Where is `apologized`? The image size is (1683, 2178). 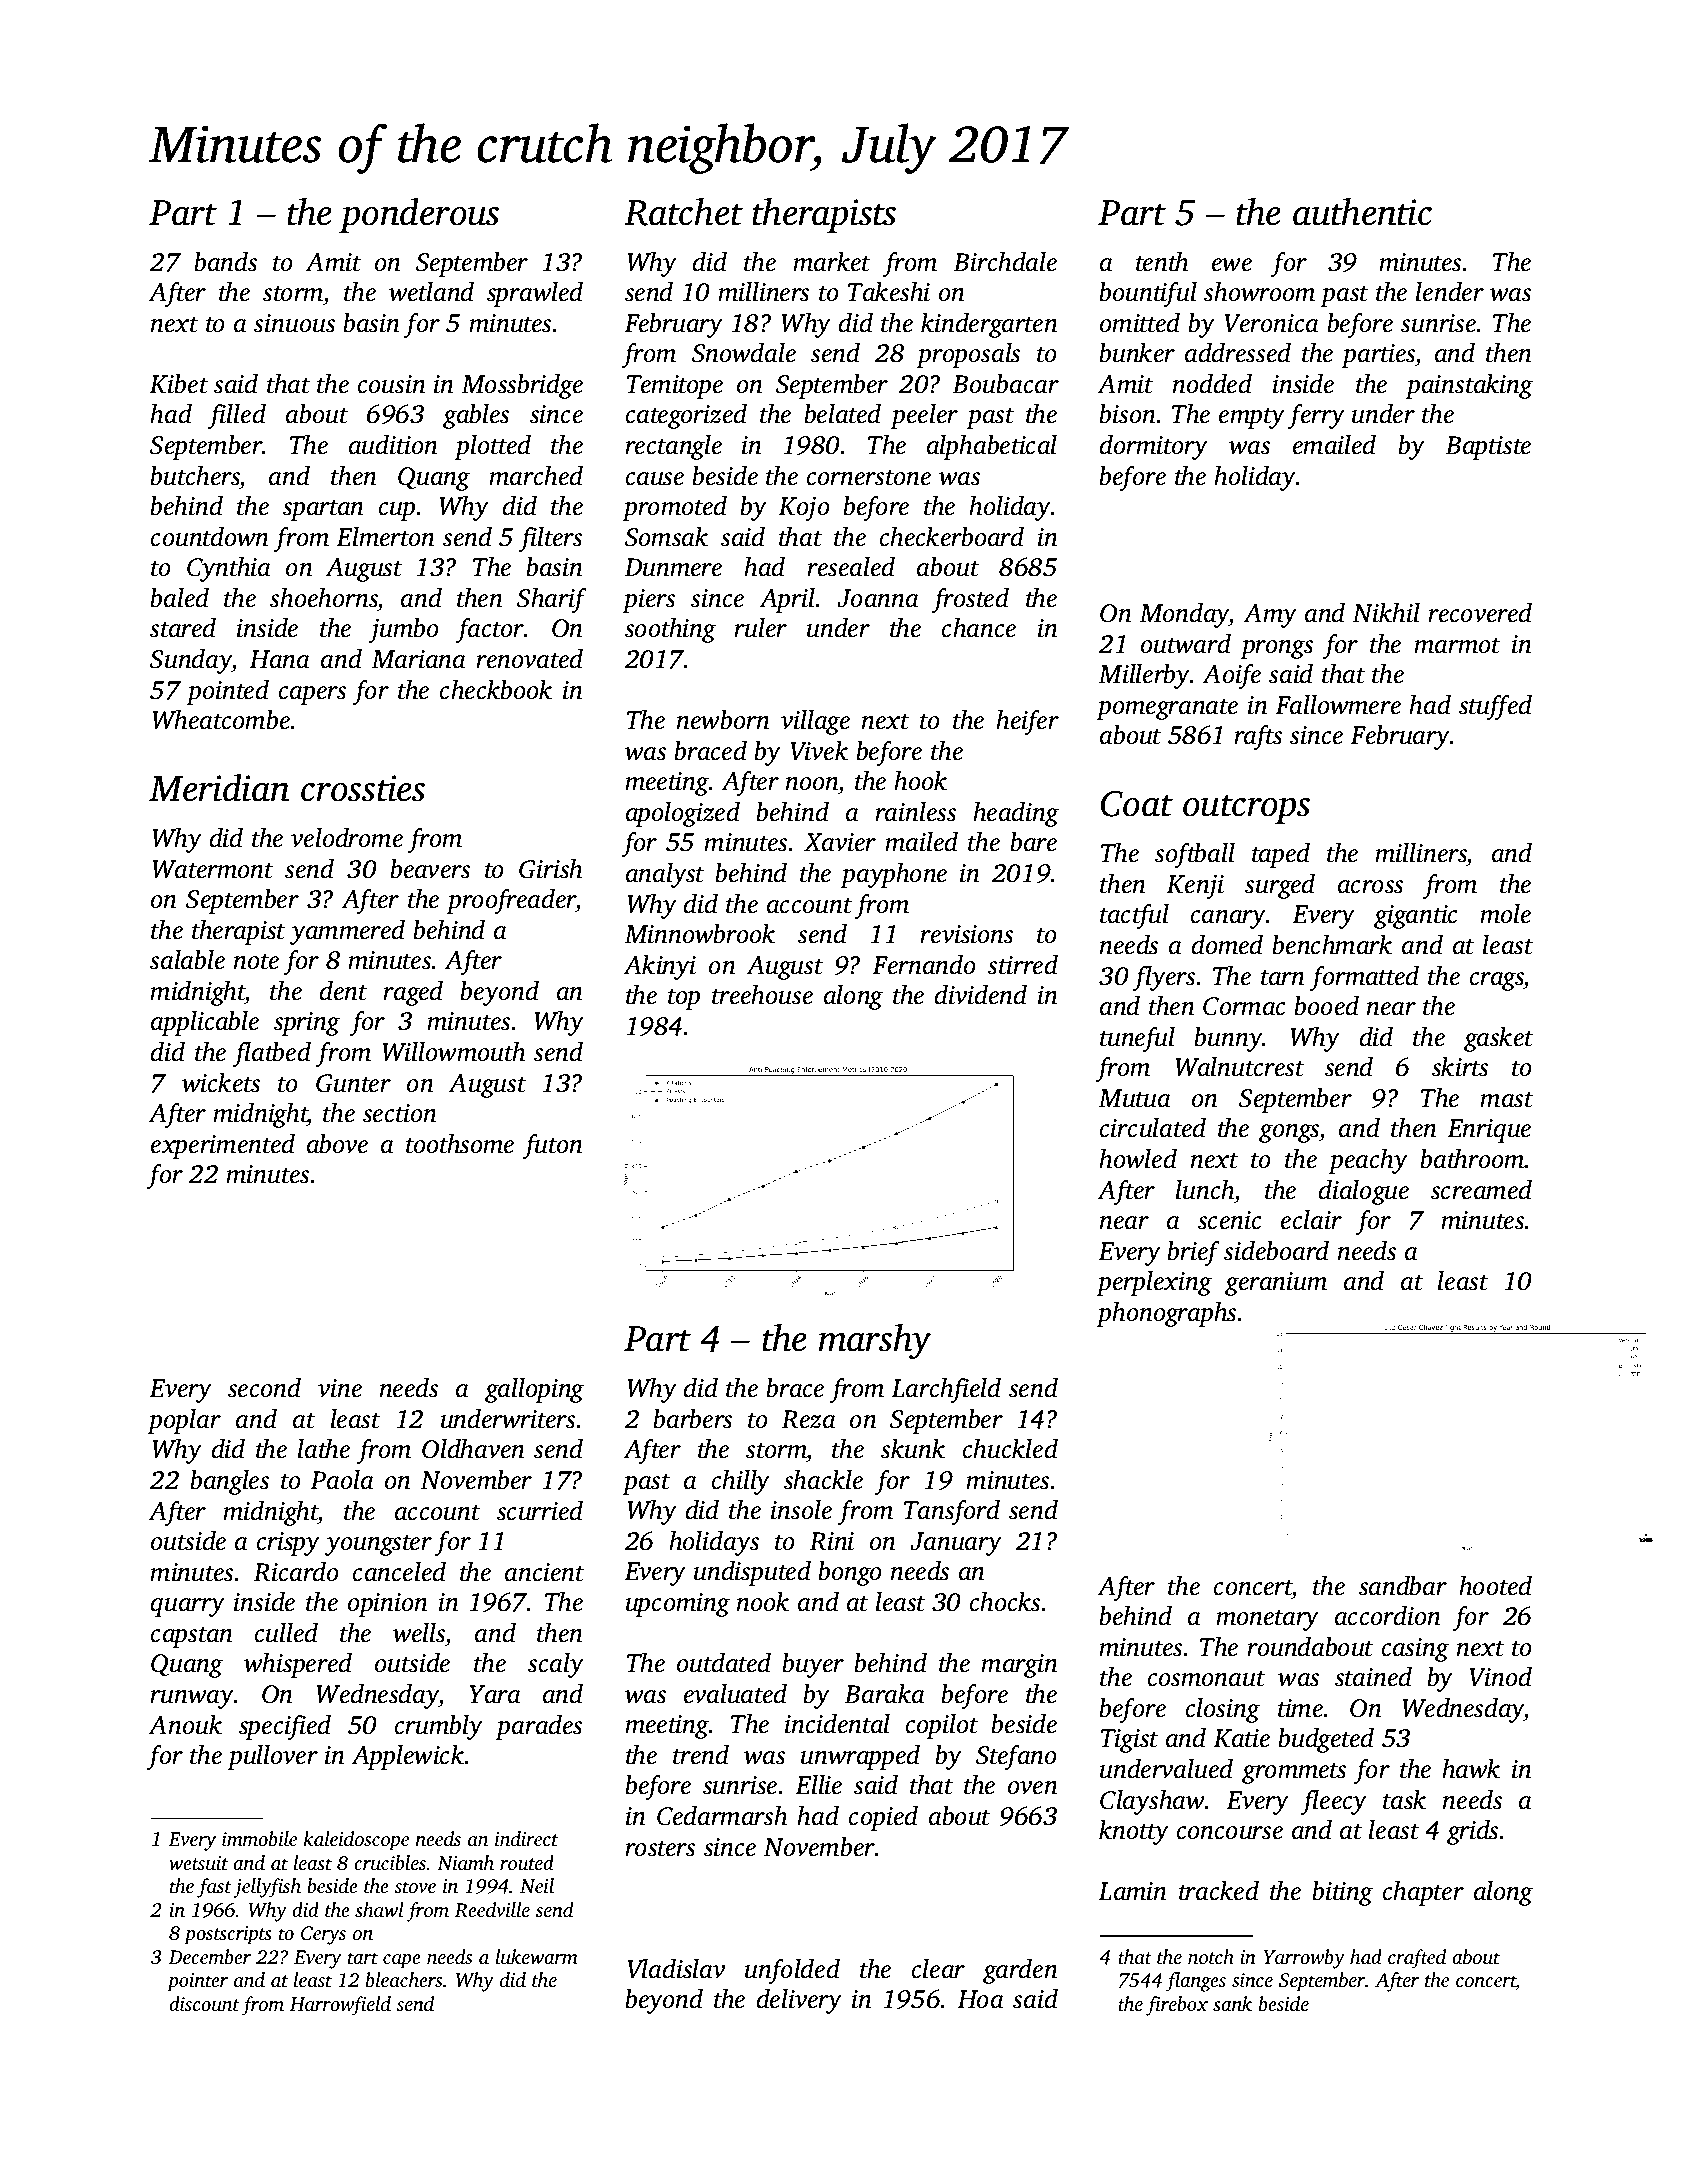
apologized is located at coordinates (683, 814).
